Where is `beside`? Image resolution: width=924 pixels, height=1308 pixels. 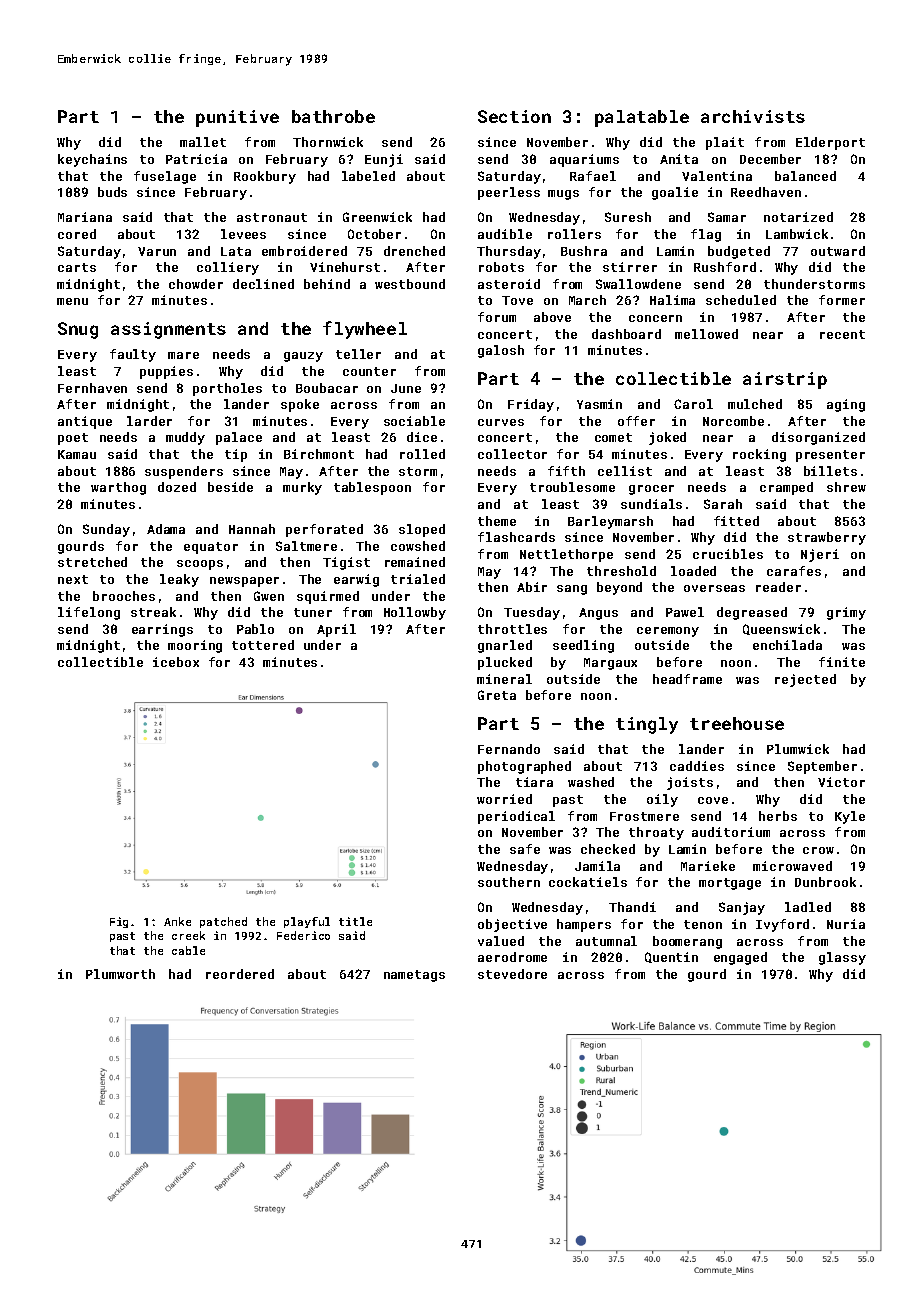
beside is located at coordinates (230, 487).
